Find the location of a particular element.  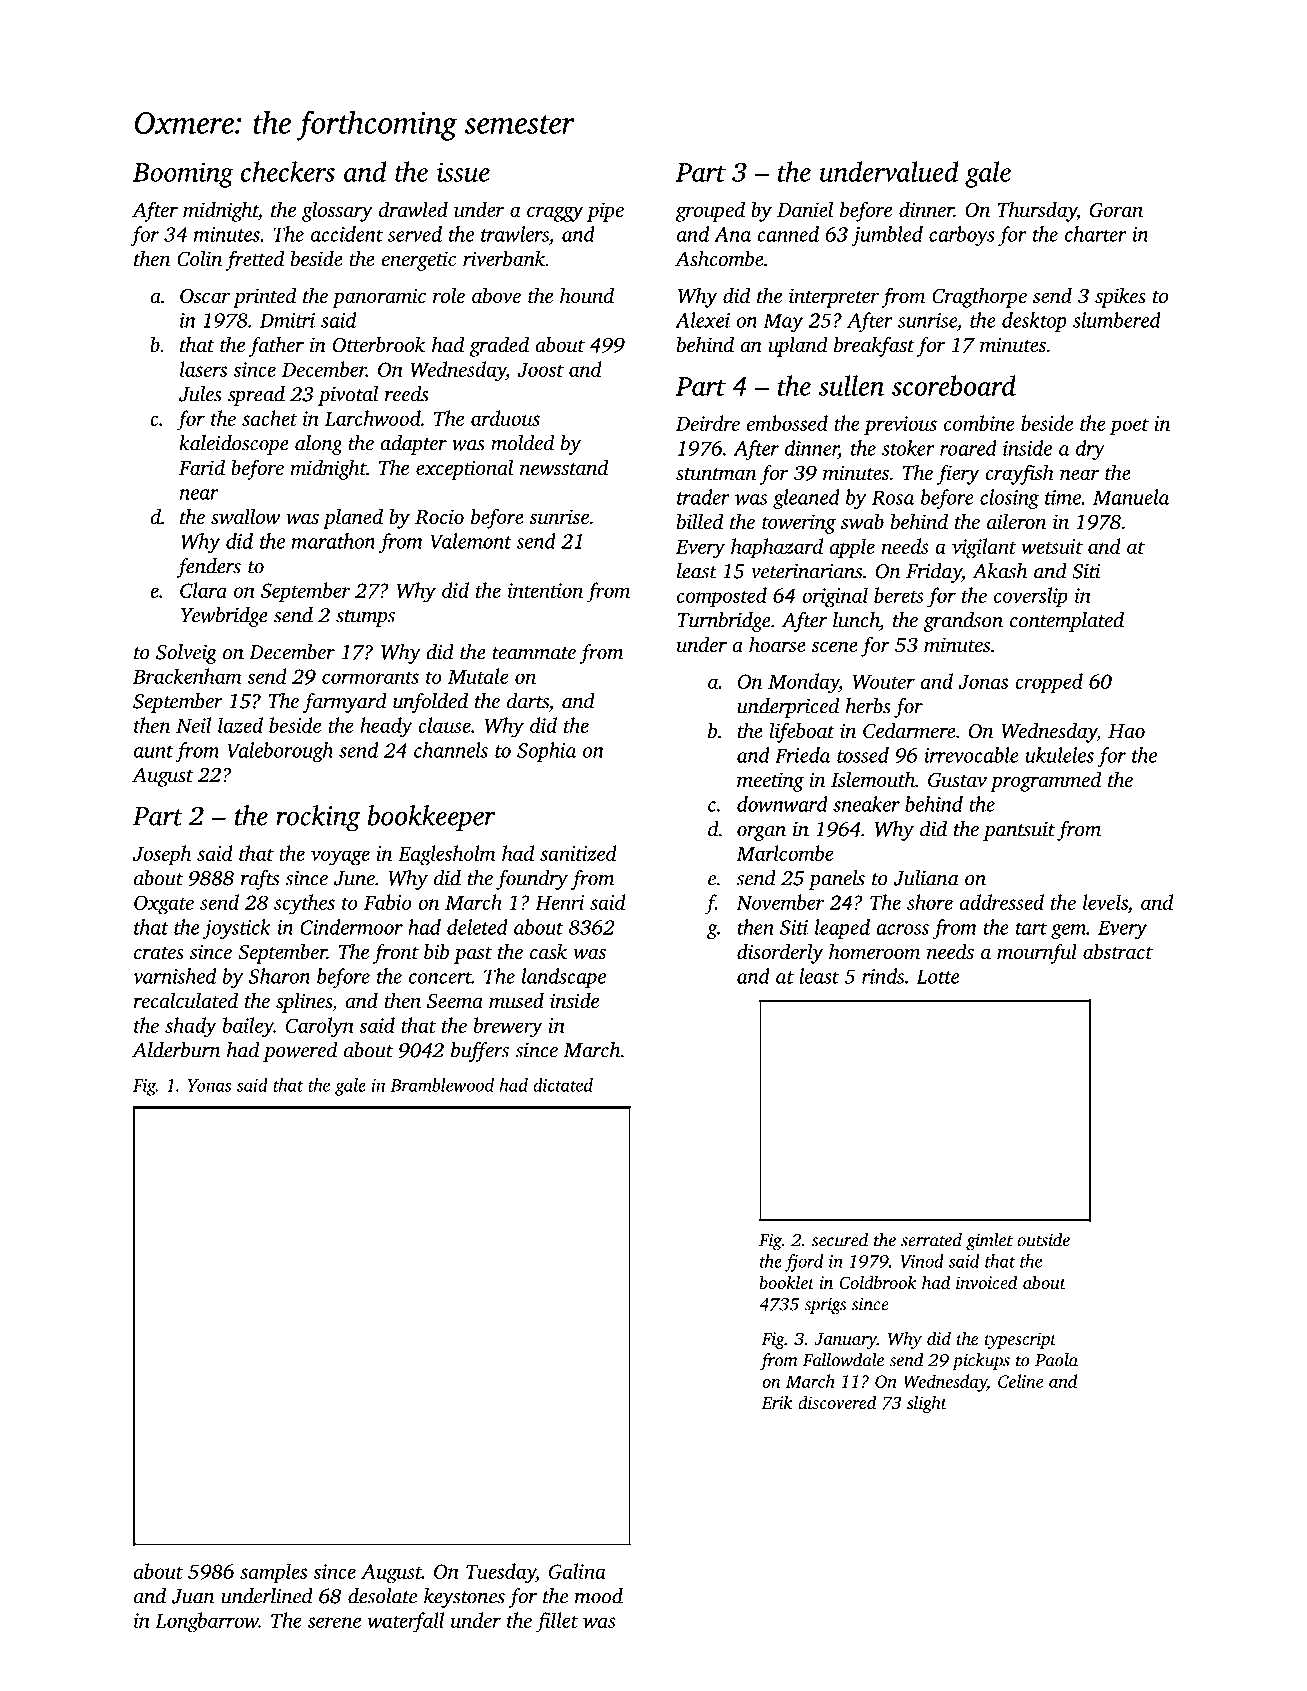

Longbarrow is located at coordinates (207, 1622).
